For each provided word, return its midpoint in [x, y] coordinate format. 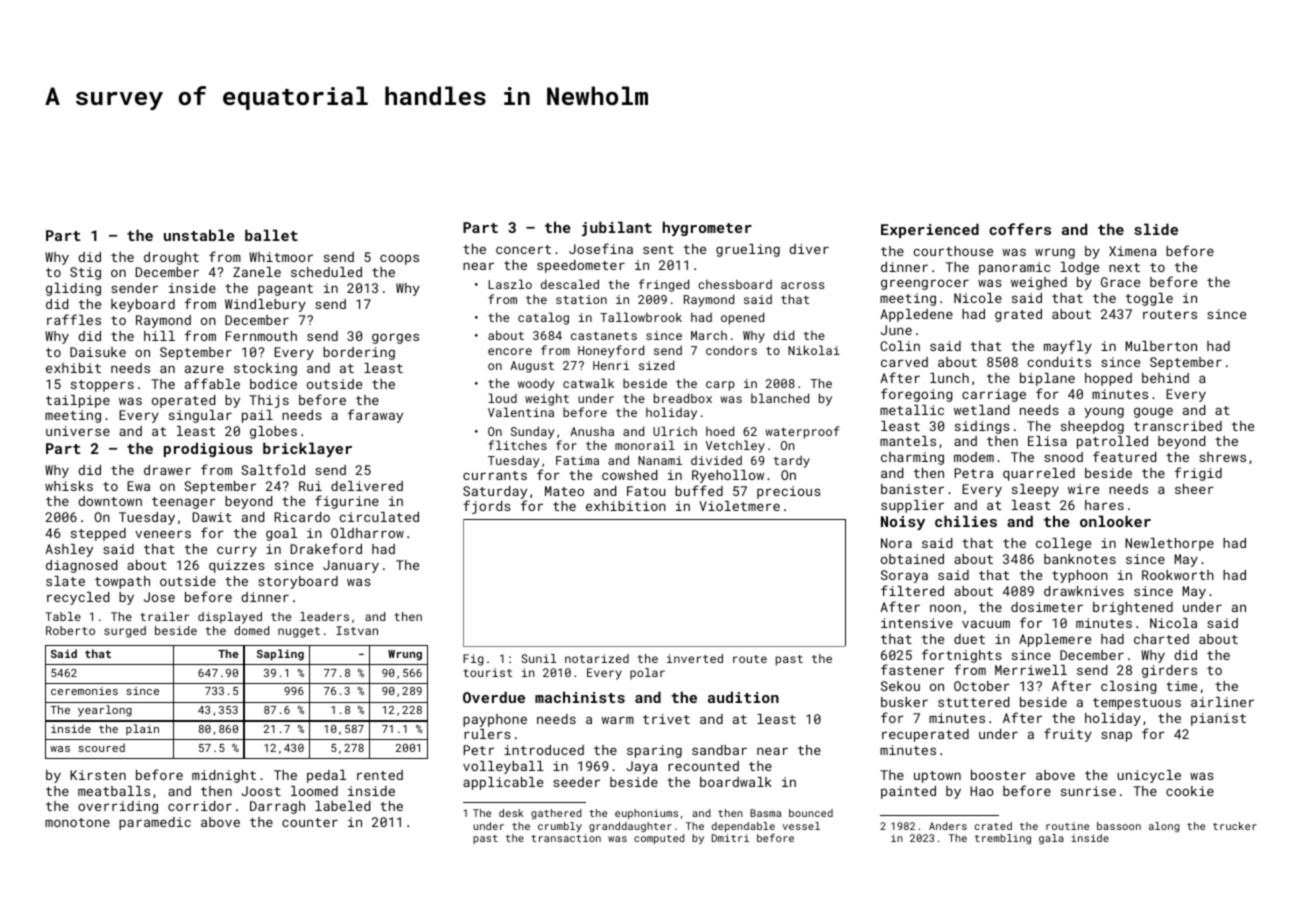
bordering [359, 353]
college [1063, 544]
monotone [77, 822]
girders [1169, 671]
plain [142, 729]
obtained [912, 559]
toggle [1149, 299]
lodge [1080, 268]
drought [171, 258]
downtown [110, 501]
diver [809, 249]
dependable [743, 827]
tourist [487, 672]
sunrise [1088, 791]
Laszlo [510, 284]
